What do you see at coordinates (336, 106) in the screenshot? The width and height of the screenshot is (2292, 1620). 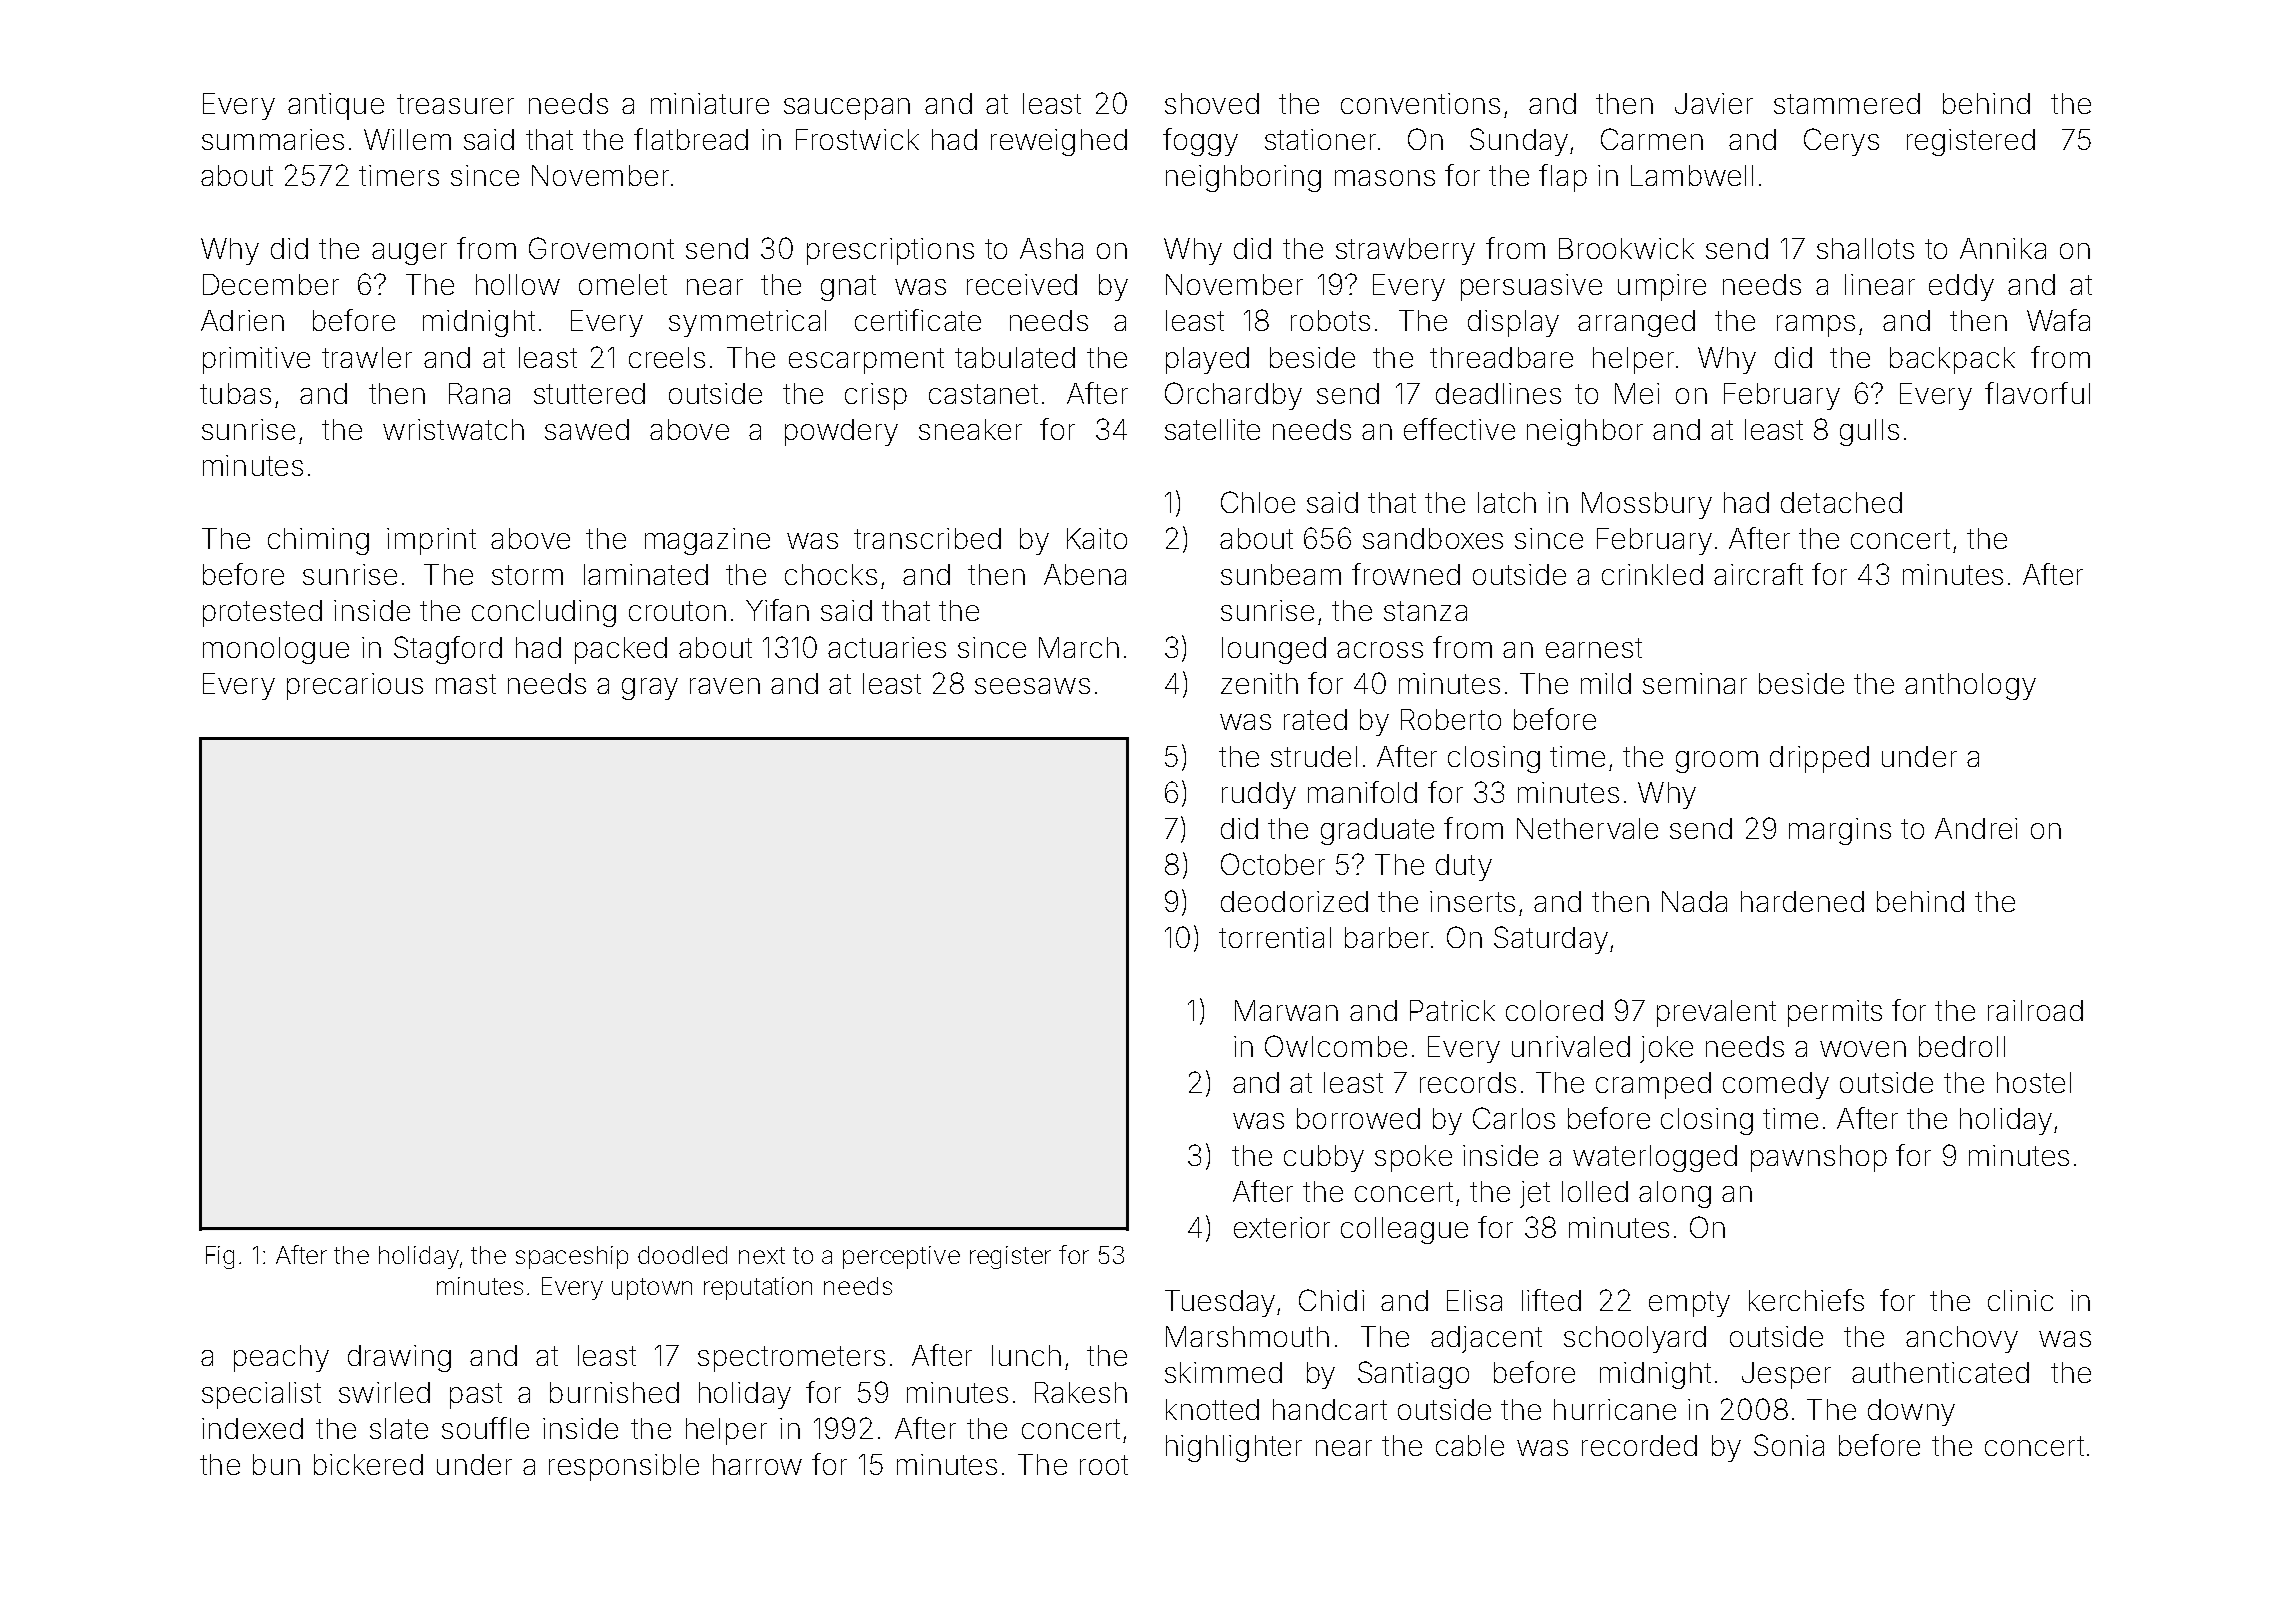 I see `antique` at bounding box center [336, 106].
